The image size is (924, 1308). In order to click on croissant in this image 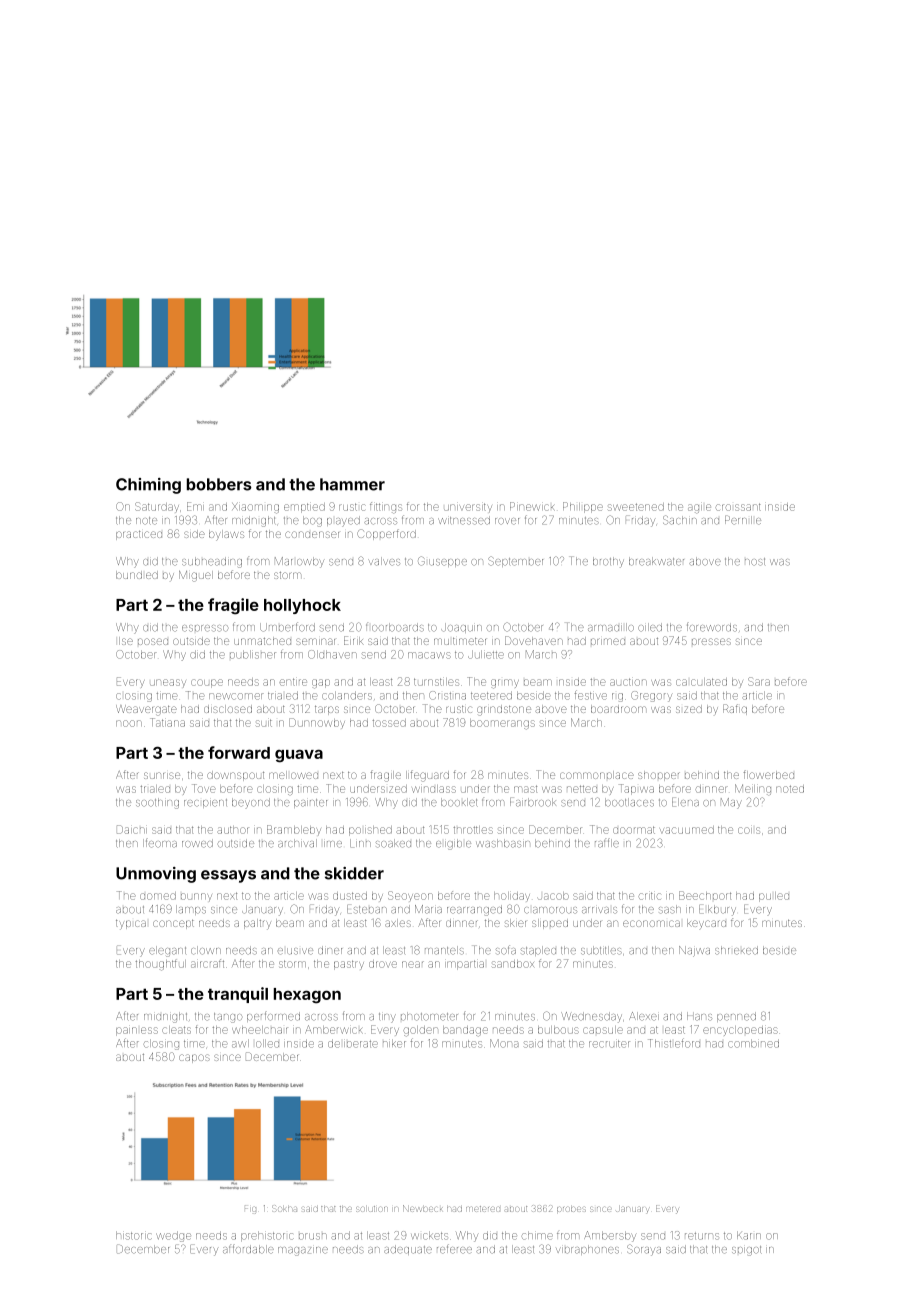, I will do `click(738, 507)`.
